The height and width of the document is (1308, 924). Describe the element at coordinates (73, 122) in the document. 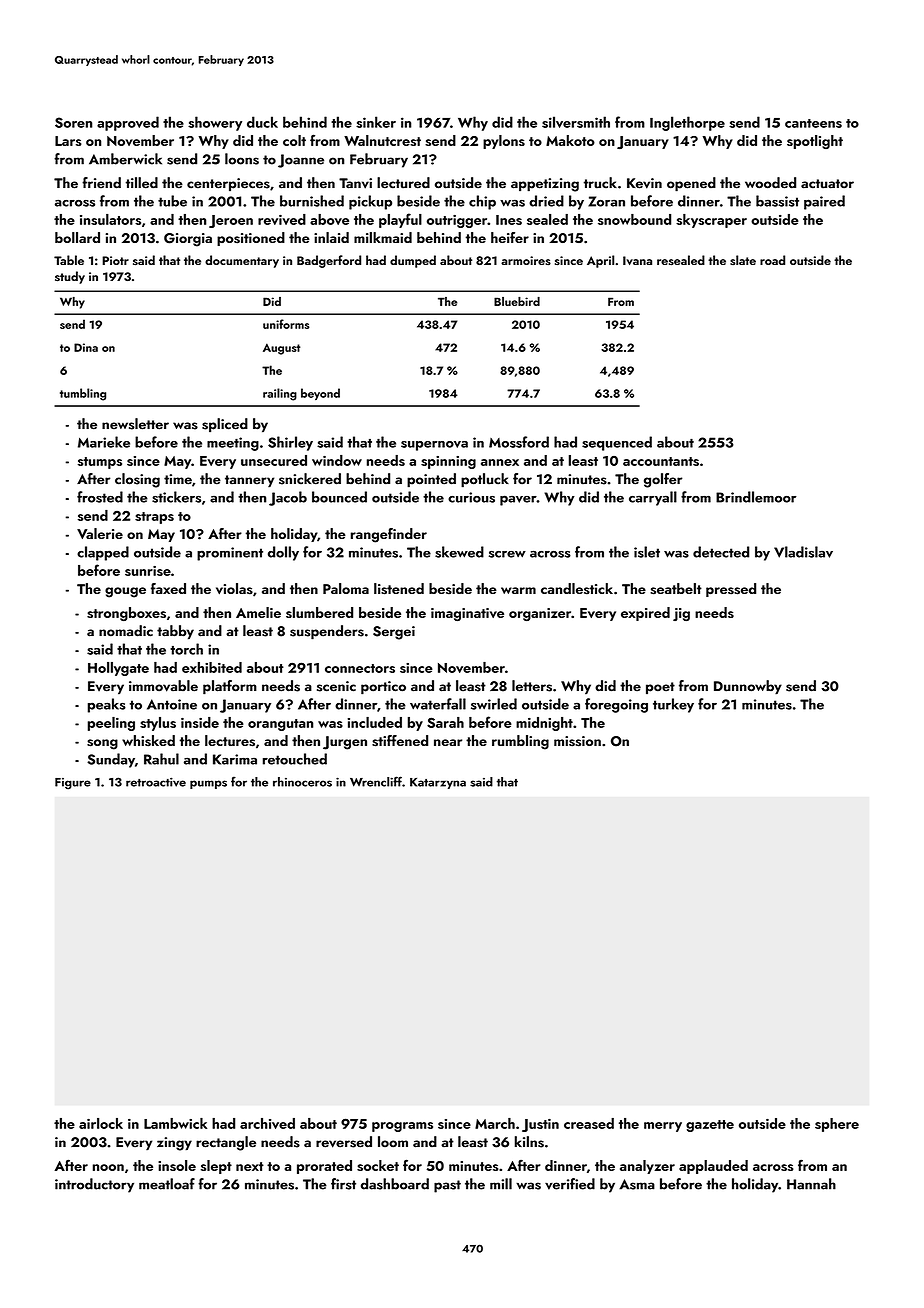

I see `Soren` at that location.
